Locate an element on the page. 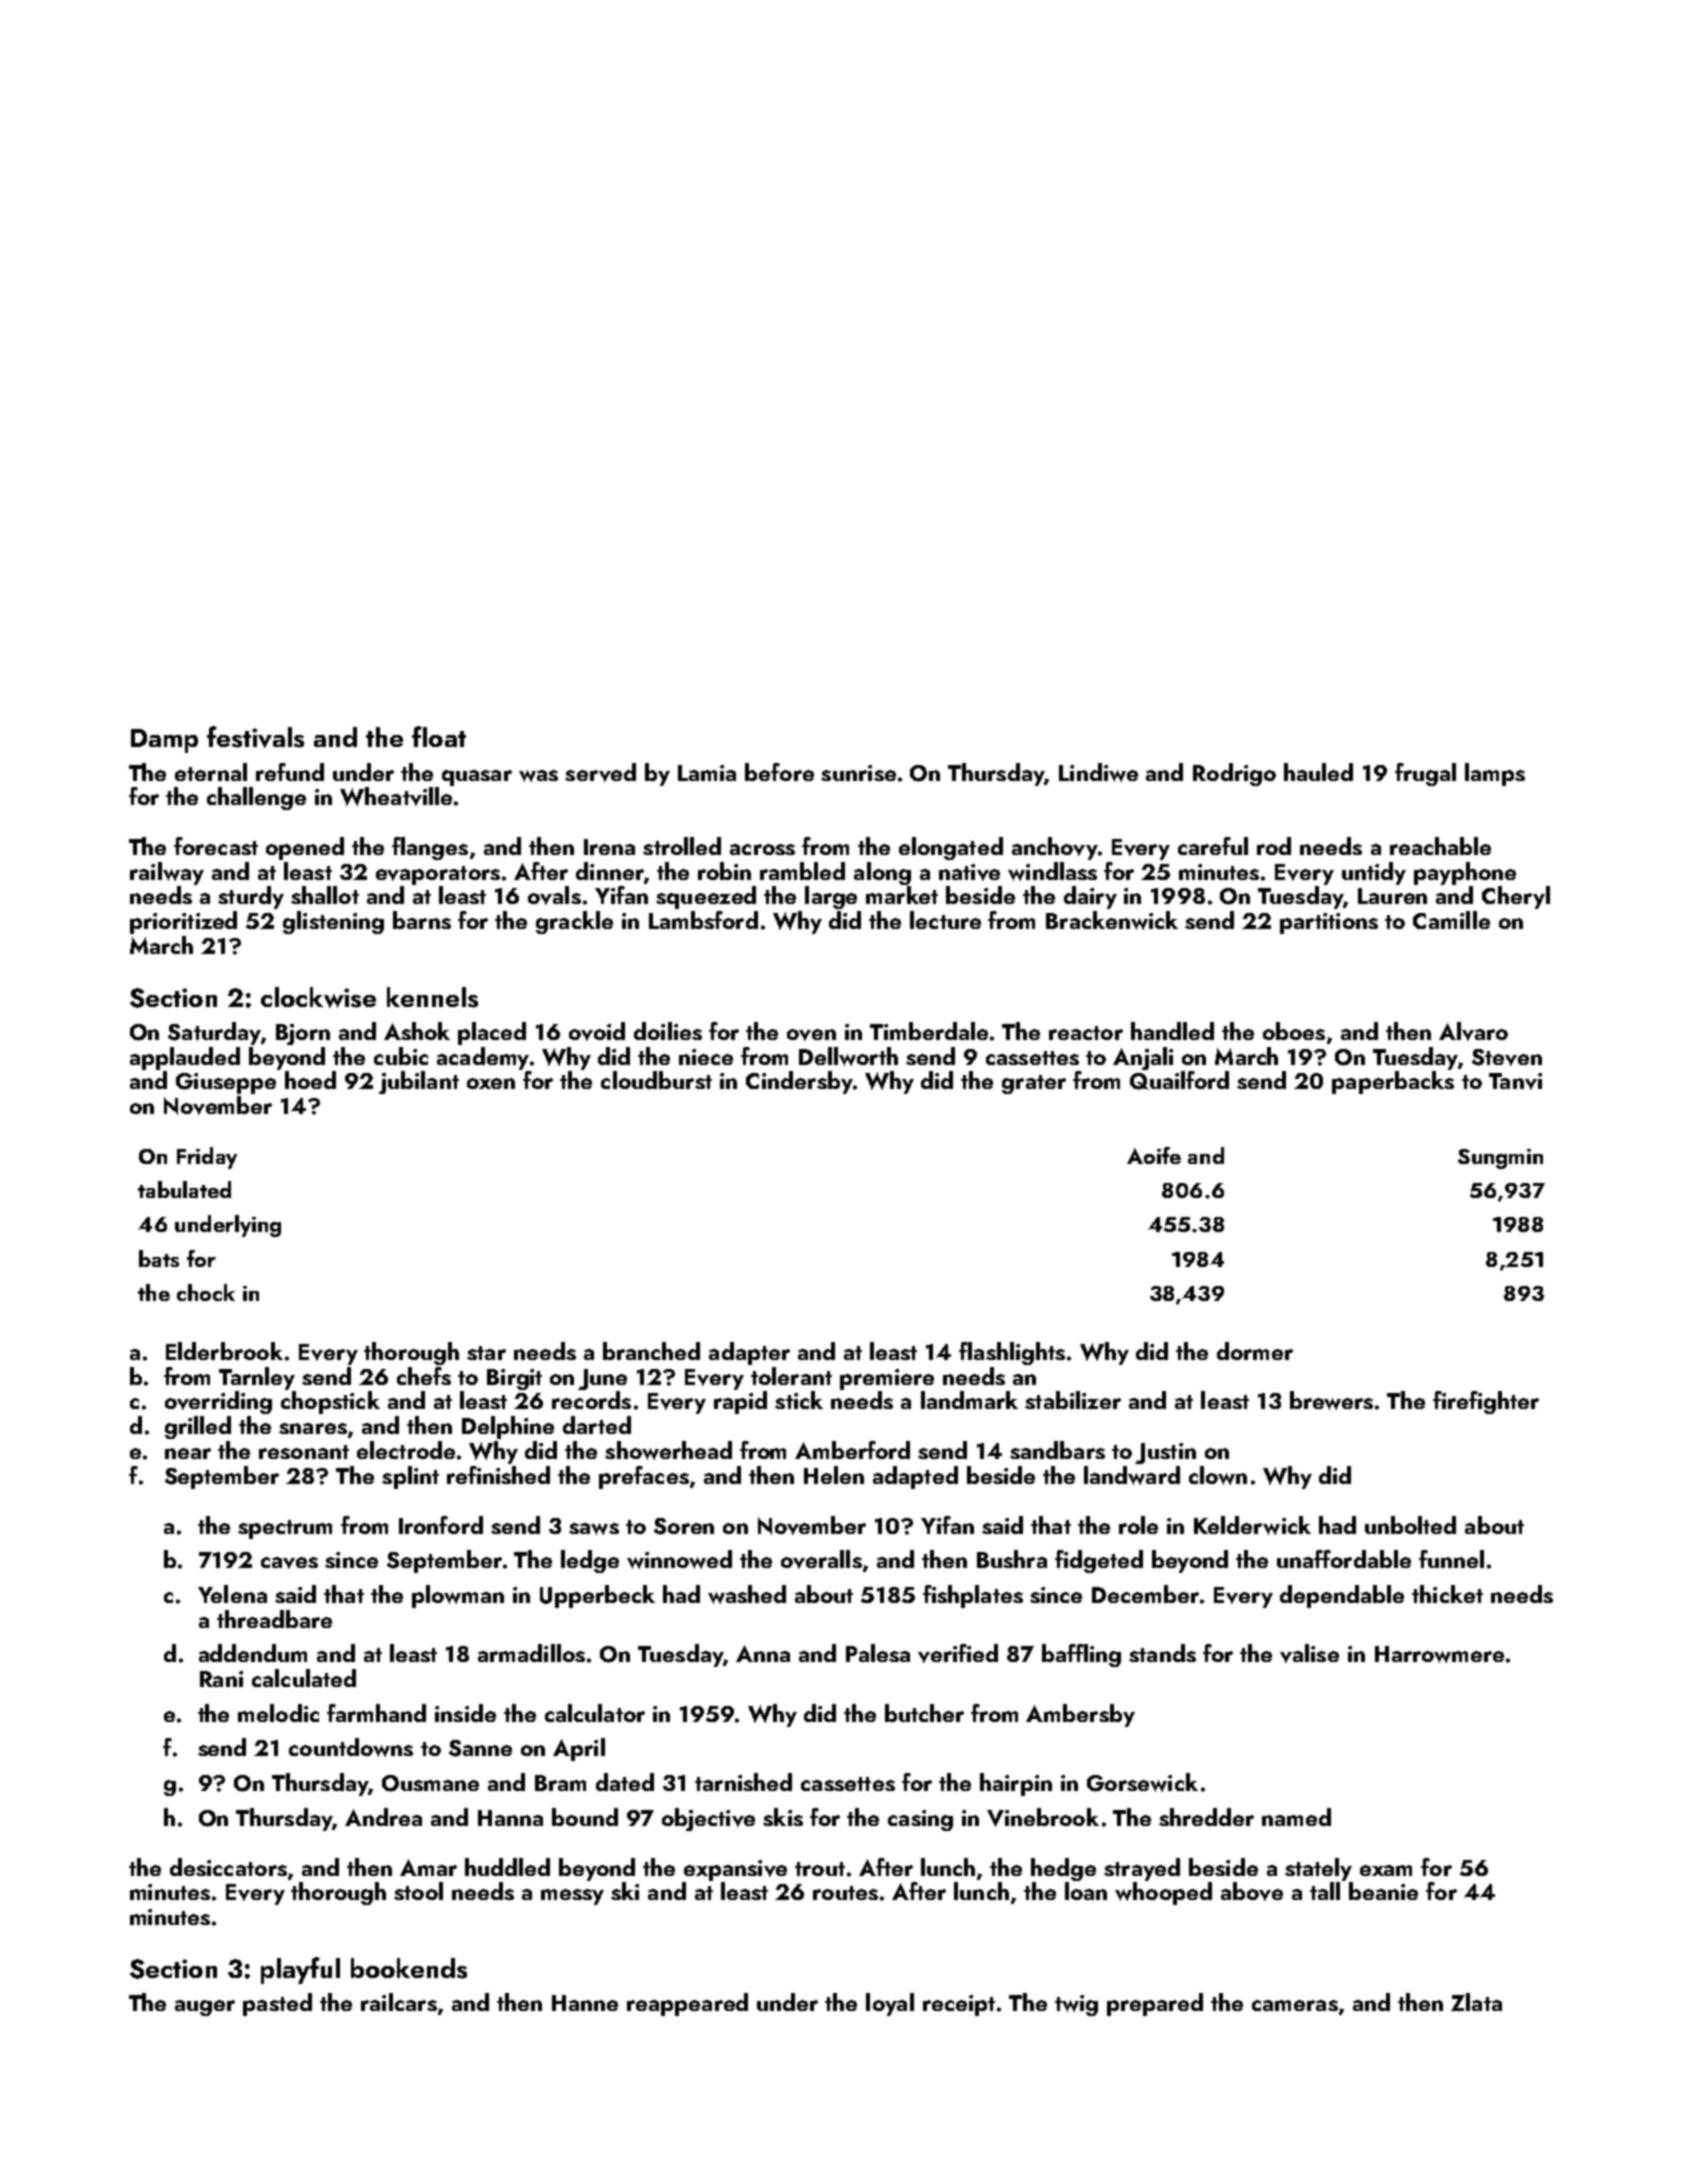 The image size is (1683, 2178). cameras is located at coordinates (1295, 2005).
